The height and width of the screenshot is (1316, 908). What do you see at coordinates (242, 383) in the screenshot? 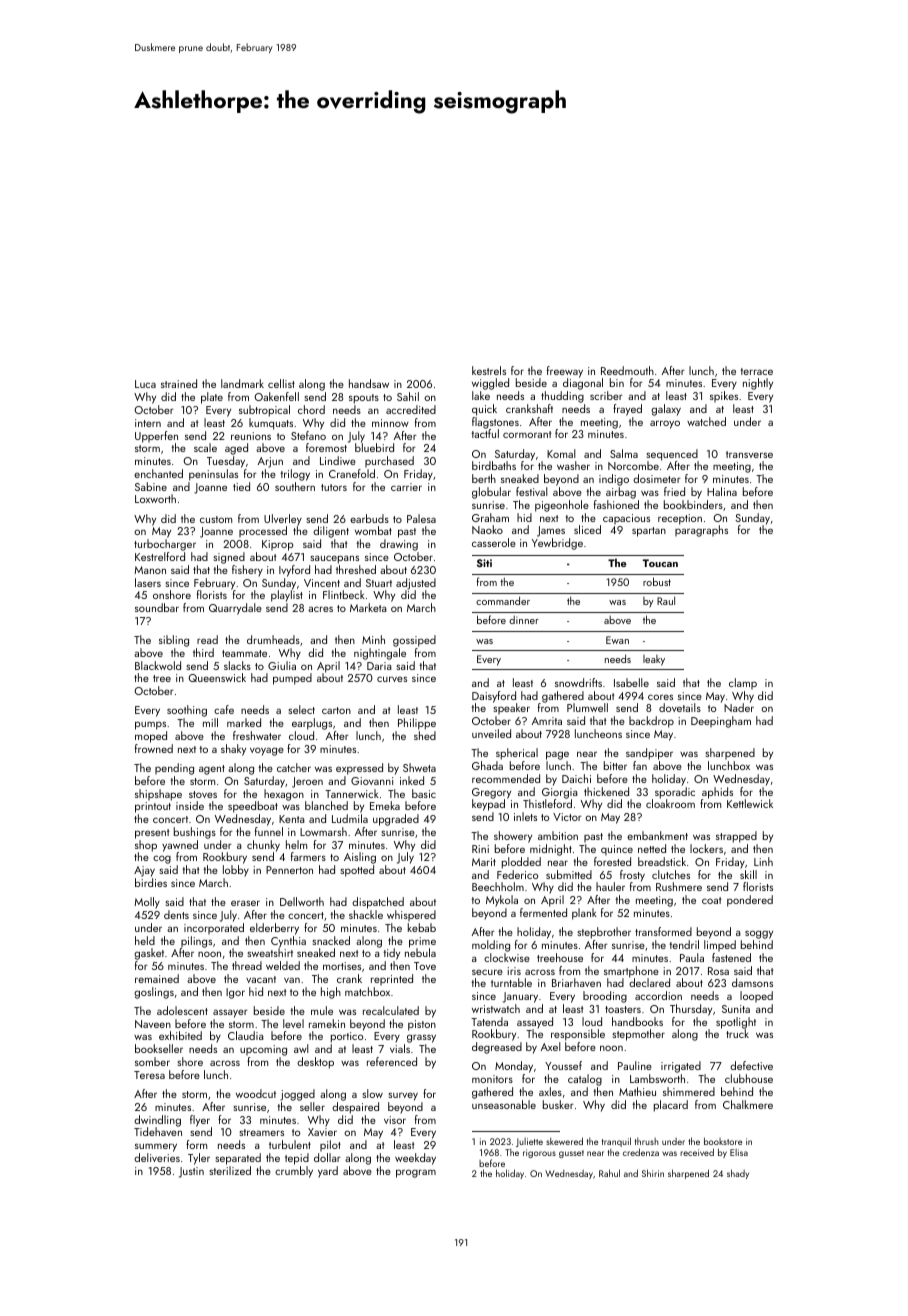
I see `landmark` at bounding box center [242, 383].
